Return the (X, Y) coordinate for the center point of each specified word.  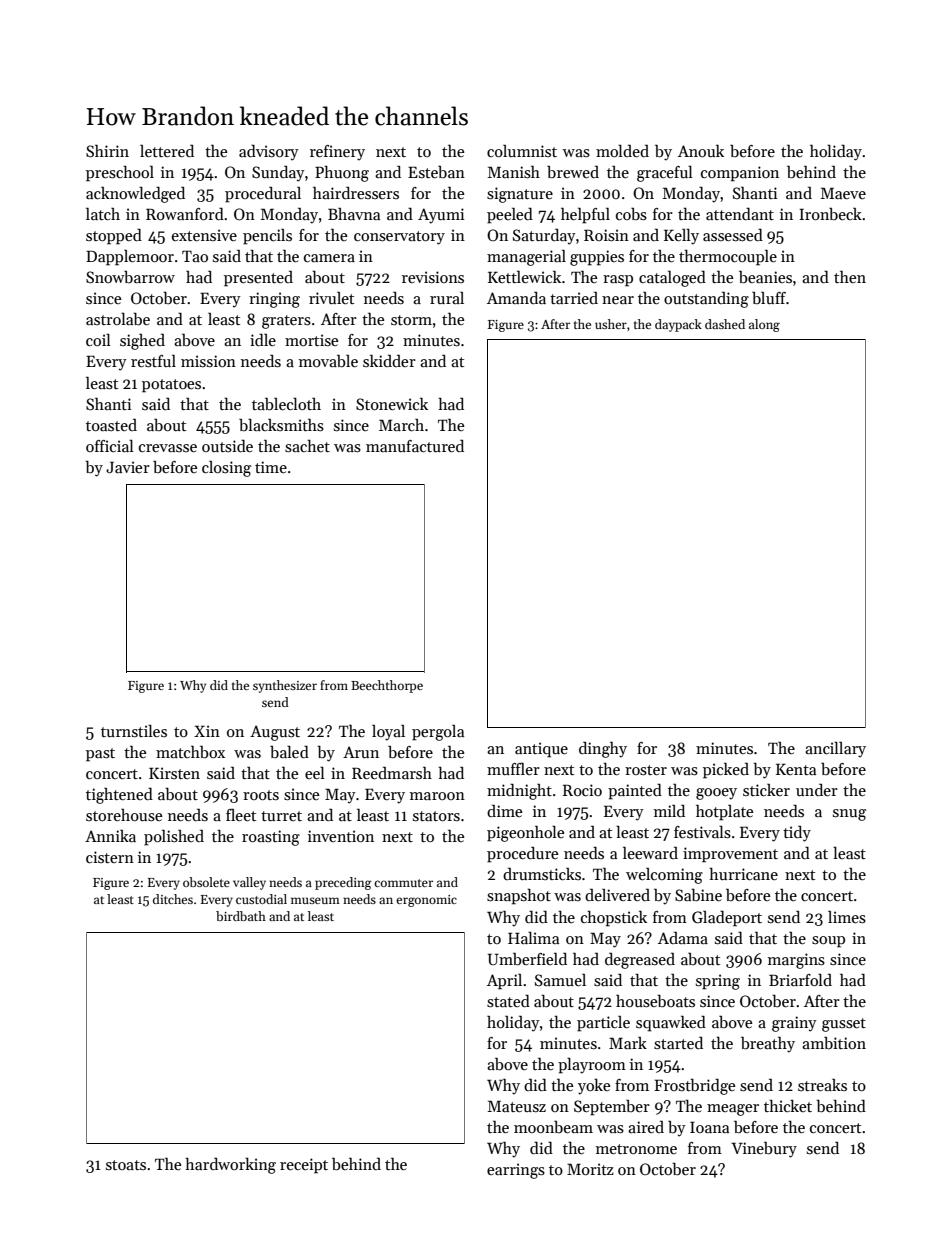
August (275, 733)
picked (726, 771)
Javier (128, 467)
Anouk (701, 151)
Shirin (107, 151)
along (764, 325)
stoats (126, 1165)
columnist (522, 151)
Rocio (582, 790)
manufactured (415, 445)
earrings (516, 1171)
